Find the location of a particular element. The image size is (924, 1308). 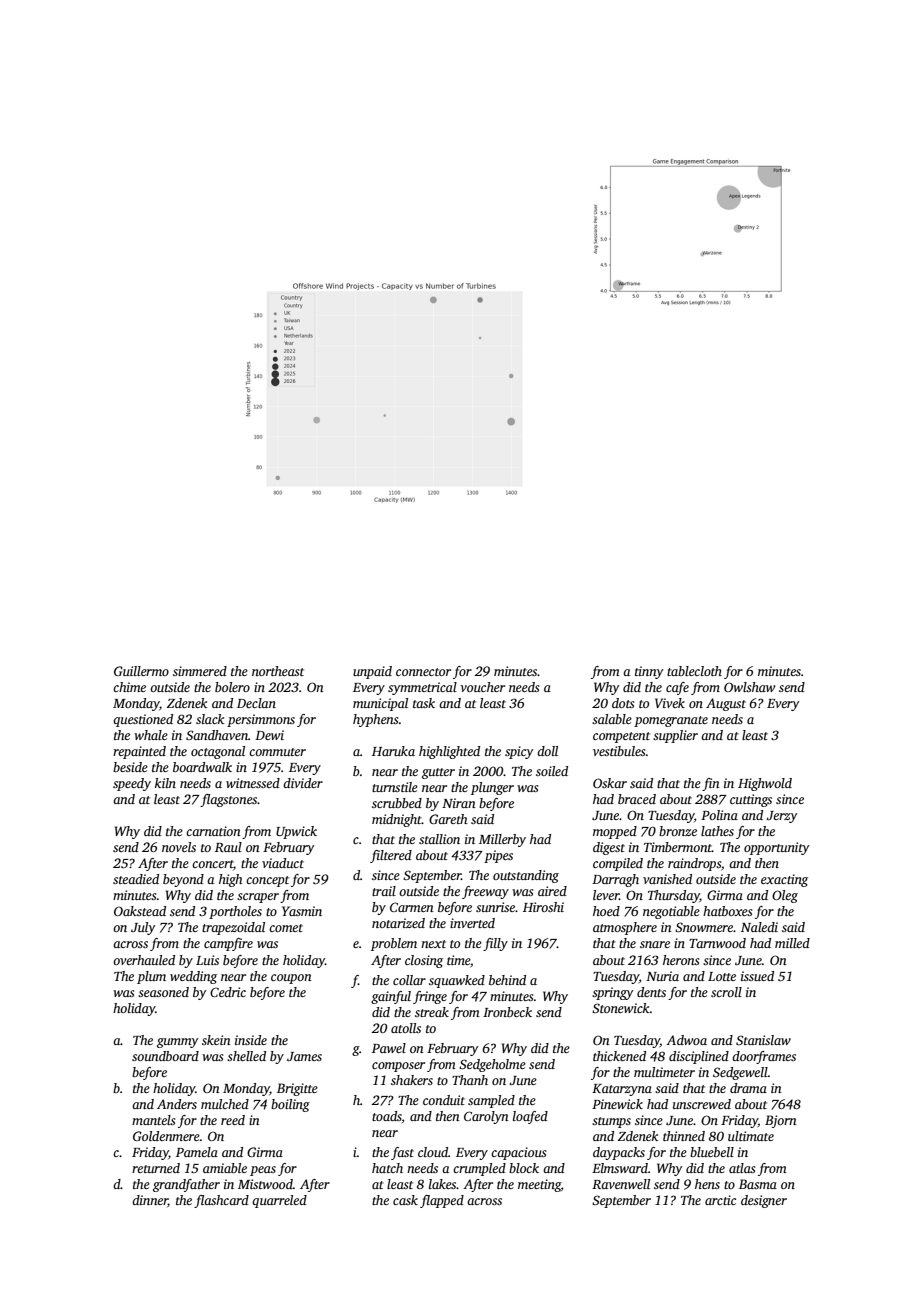

next is located at coordinates (433, 944).
